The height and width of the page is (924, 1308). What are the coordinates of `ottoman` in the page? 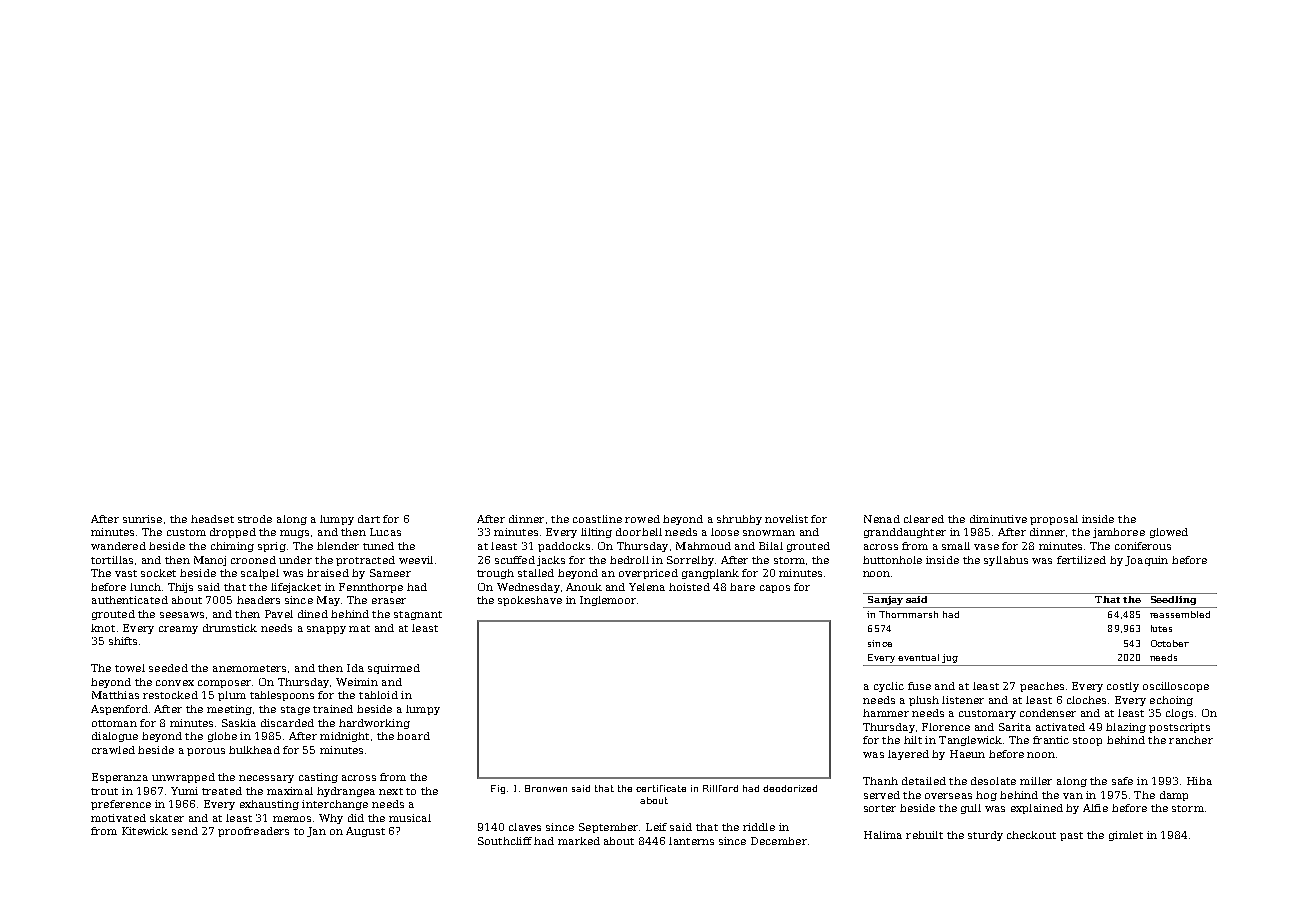 It's located at (114, 723).
